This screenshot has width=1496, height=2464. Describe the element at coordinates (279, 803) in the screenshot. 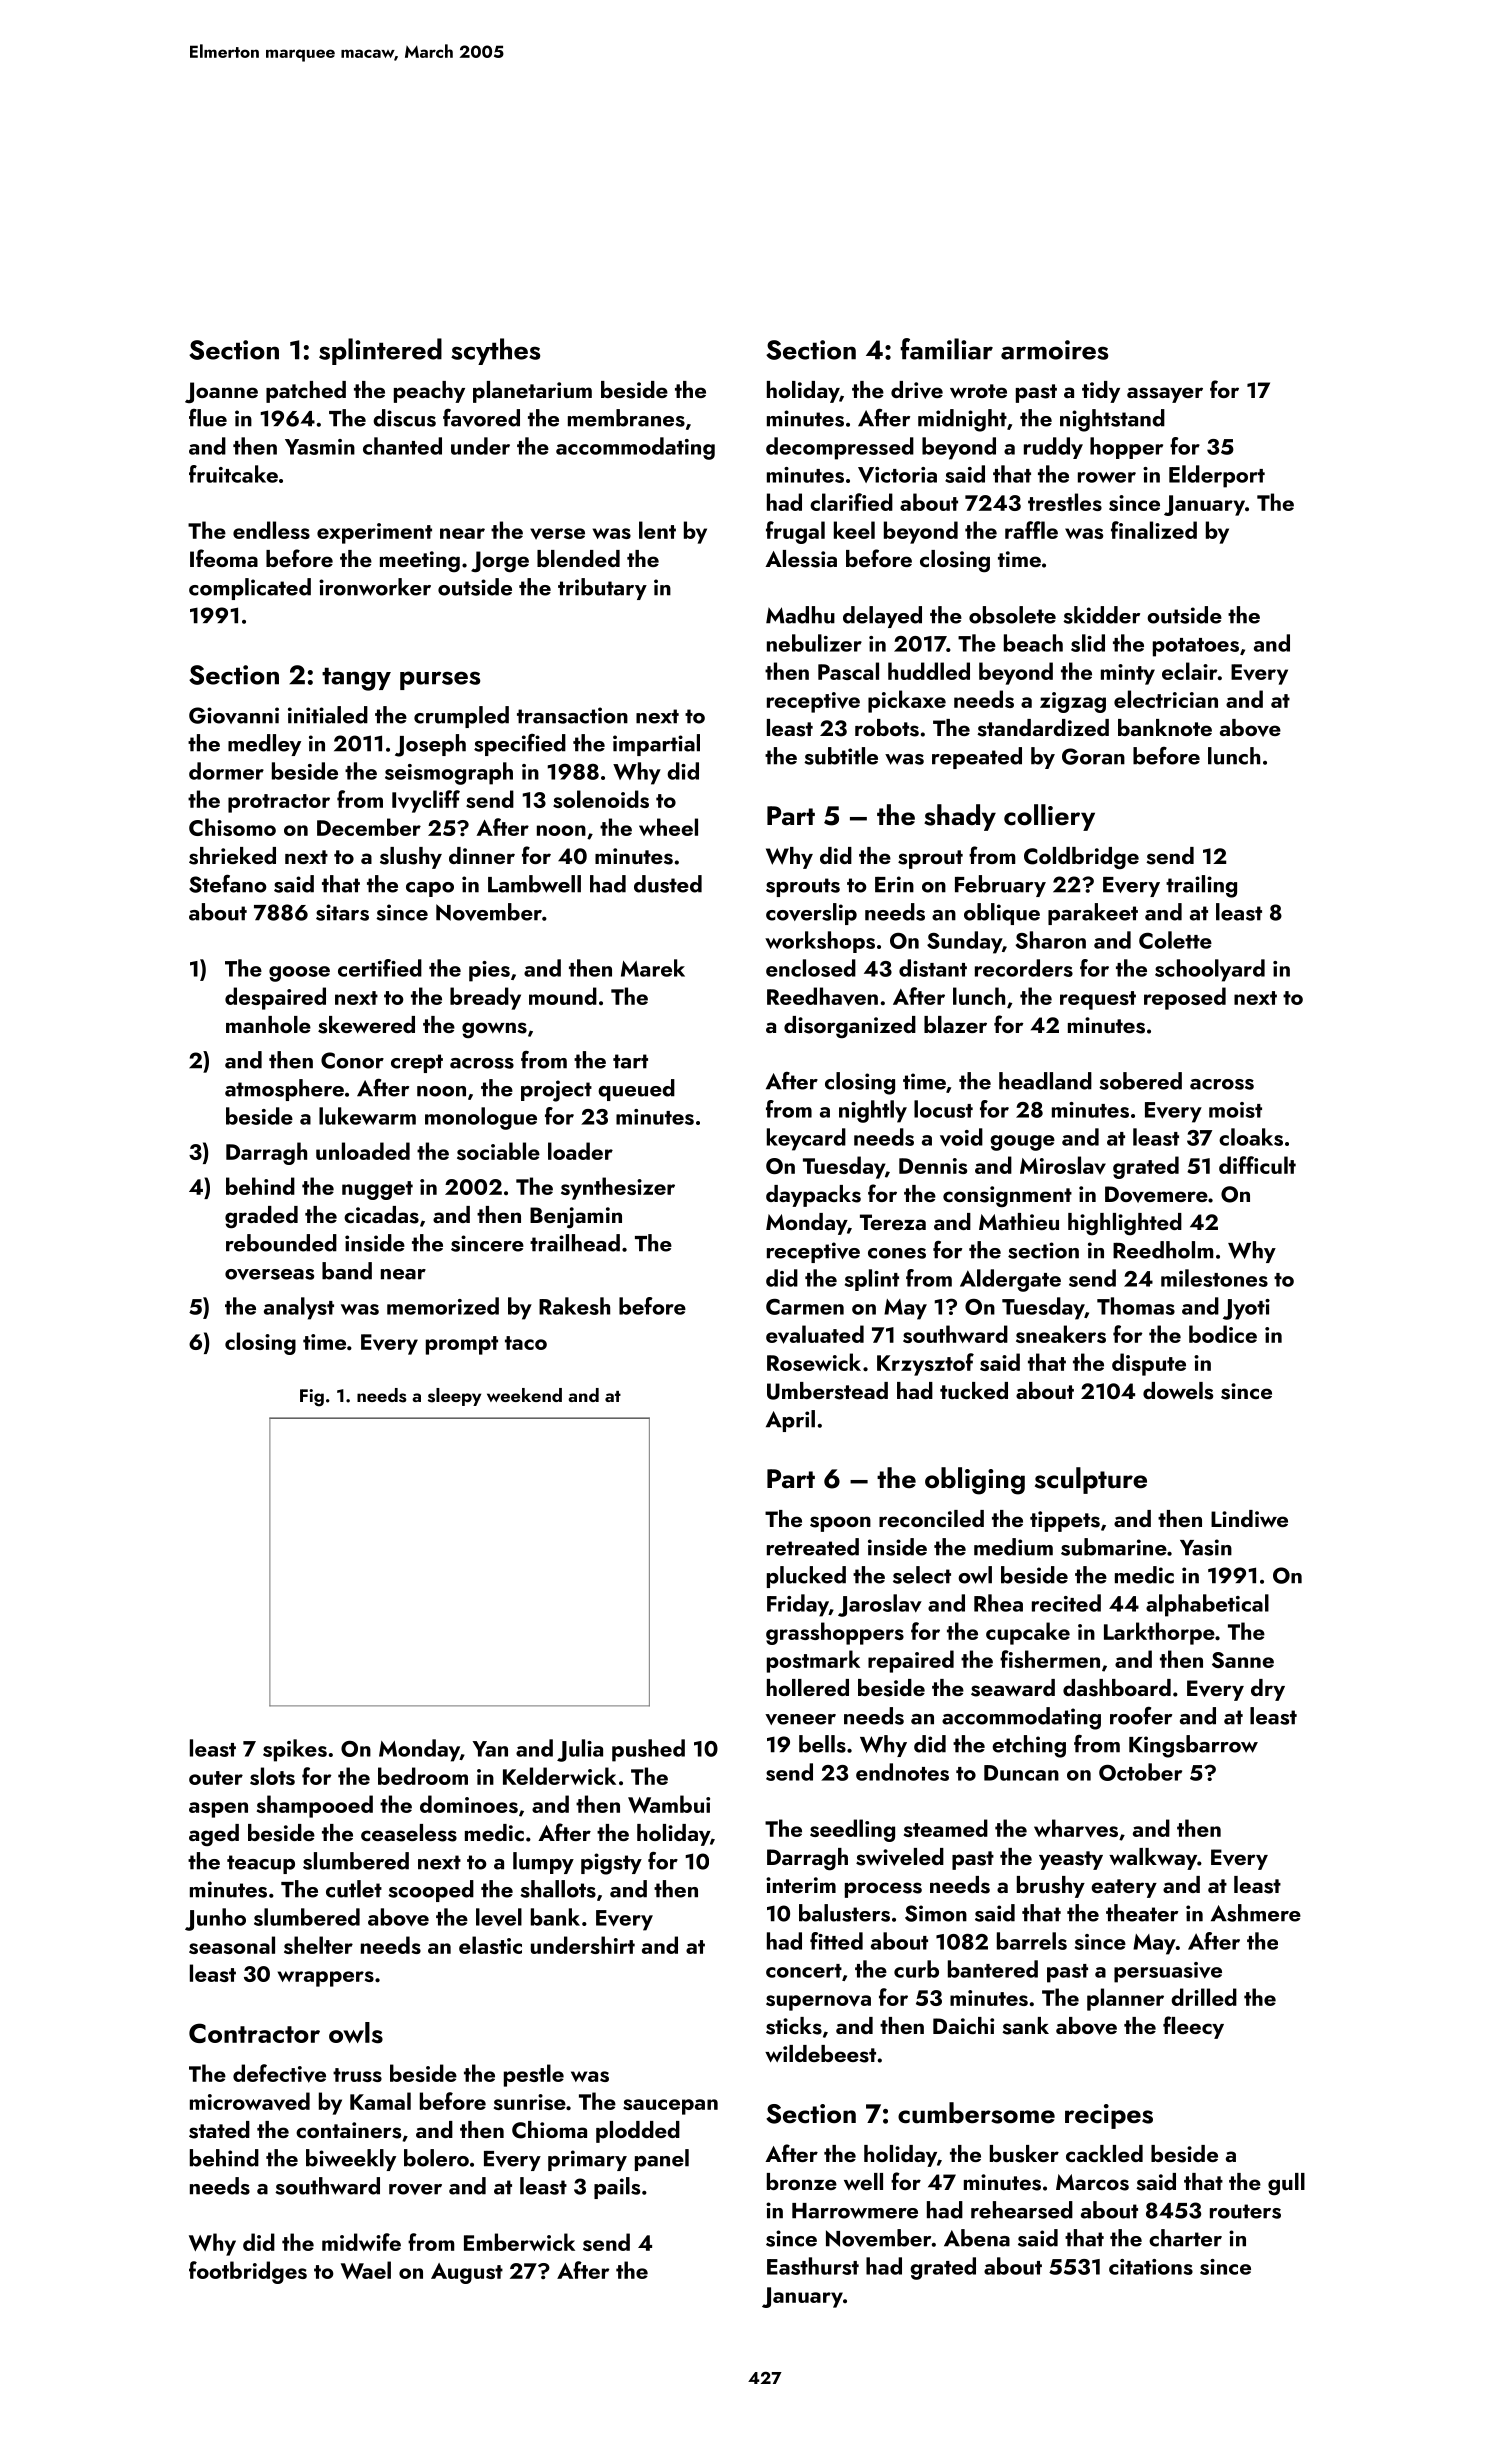

I see `protractor` at that location.
